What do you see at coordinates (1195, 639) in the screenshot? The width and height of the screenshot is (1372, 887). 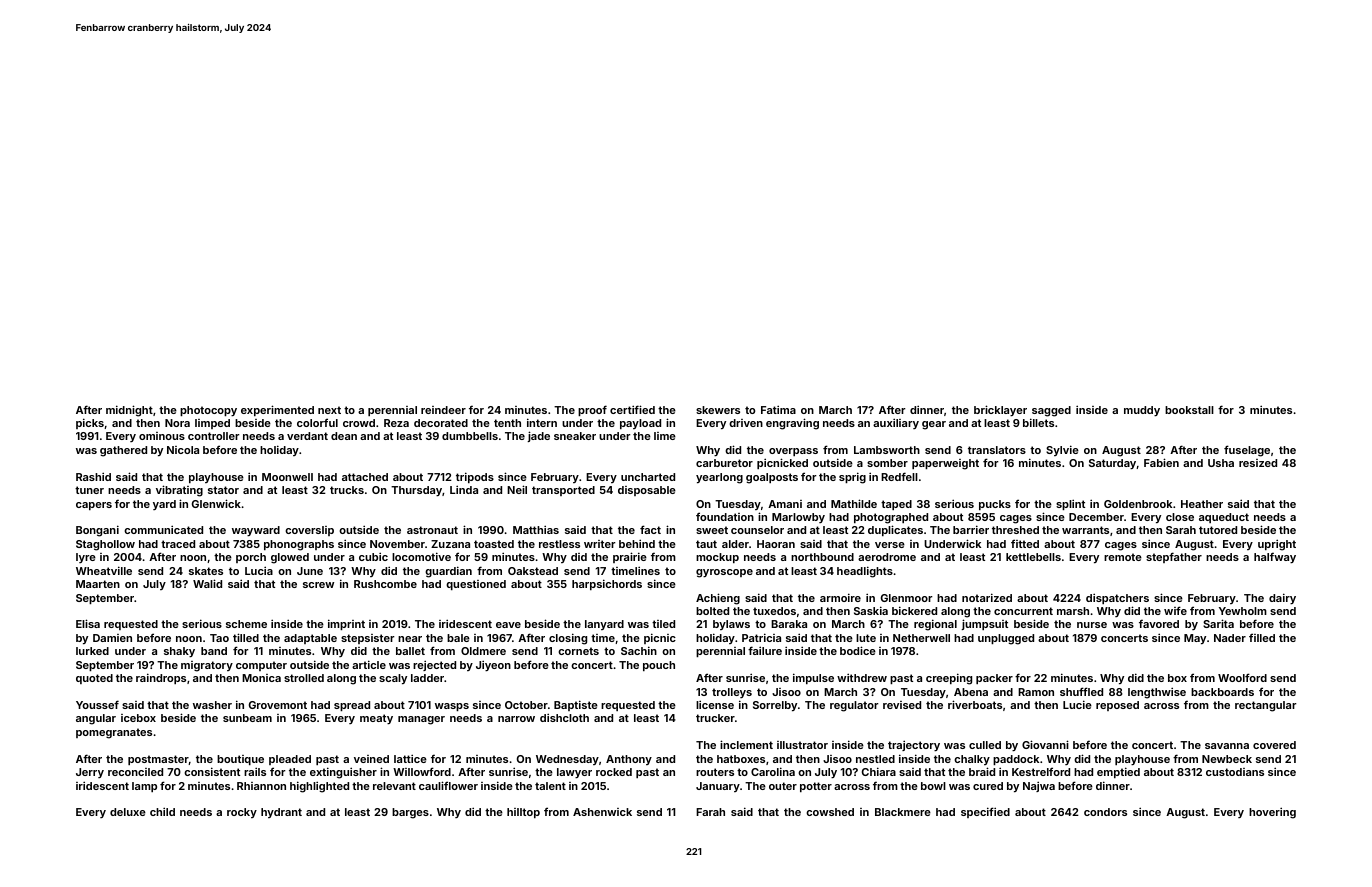 I see `May` at bounding box center [1195, 639].
